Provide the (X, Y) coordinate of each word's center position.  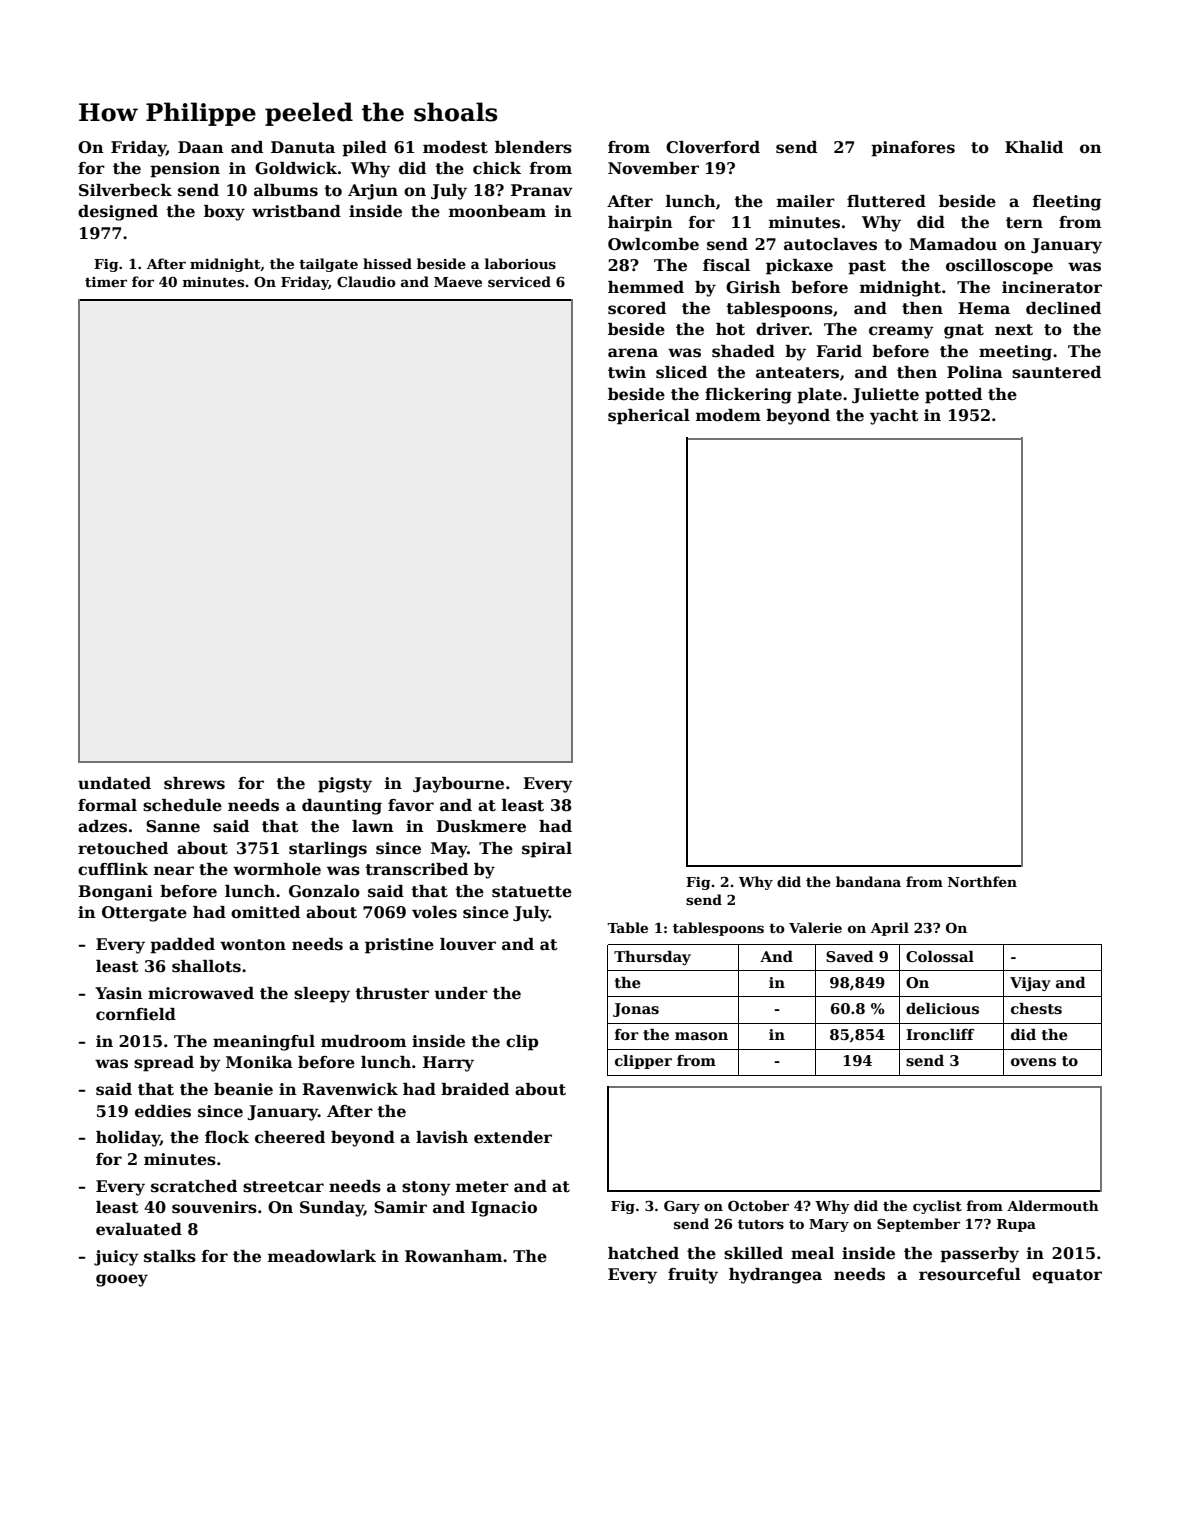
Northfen (982, 881)
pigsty (345, 785)
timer (106, 282)
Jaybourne (458, 785)
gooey (122, 1280)
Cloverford (713, 147)
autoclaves (830, 244)
